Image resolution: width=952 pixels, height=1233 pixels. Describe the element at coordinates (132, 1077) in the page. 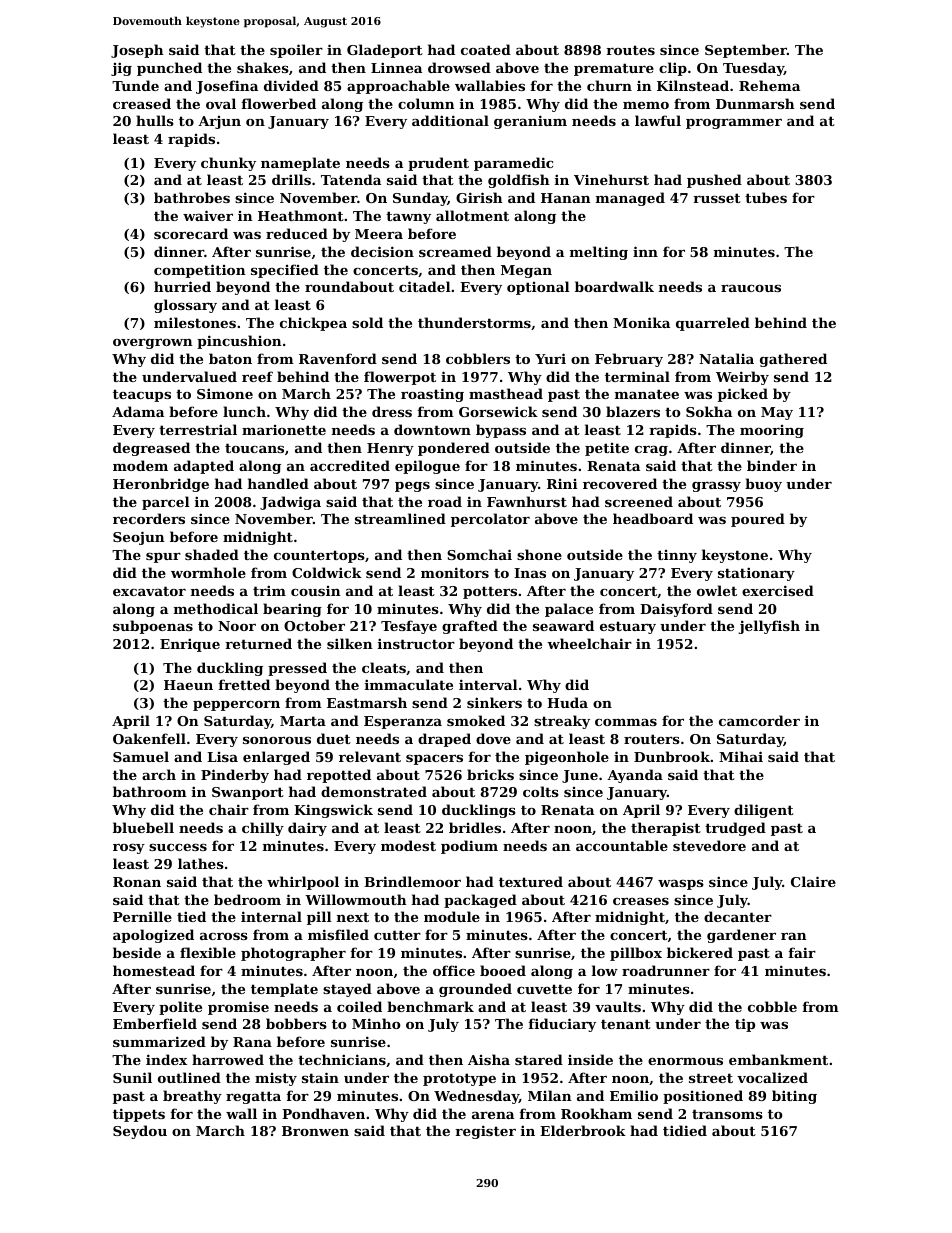

I see `Sunil` at that location.
